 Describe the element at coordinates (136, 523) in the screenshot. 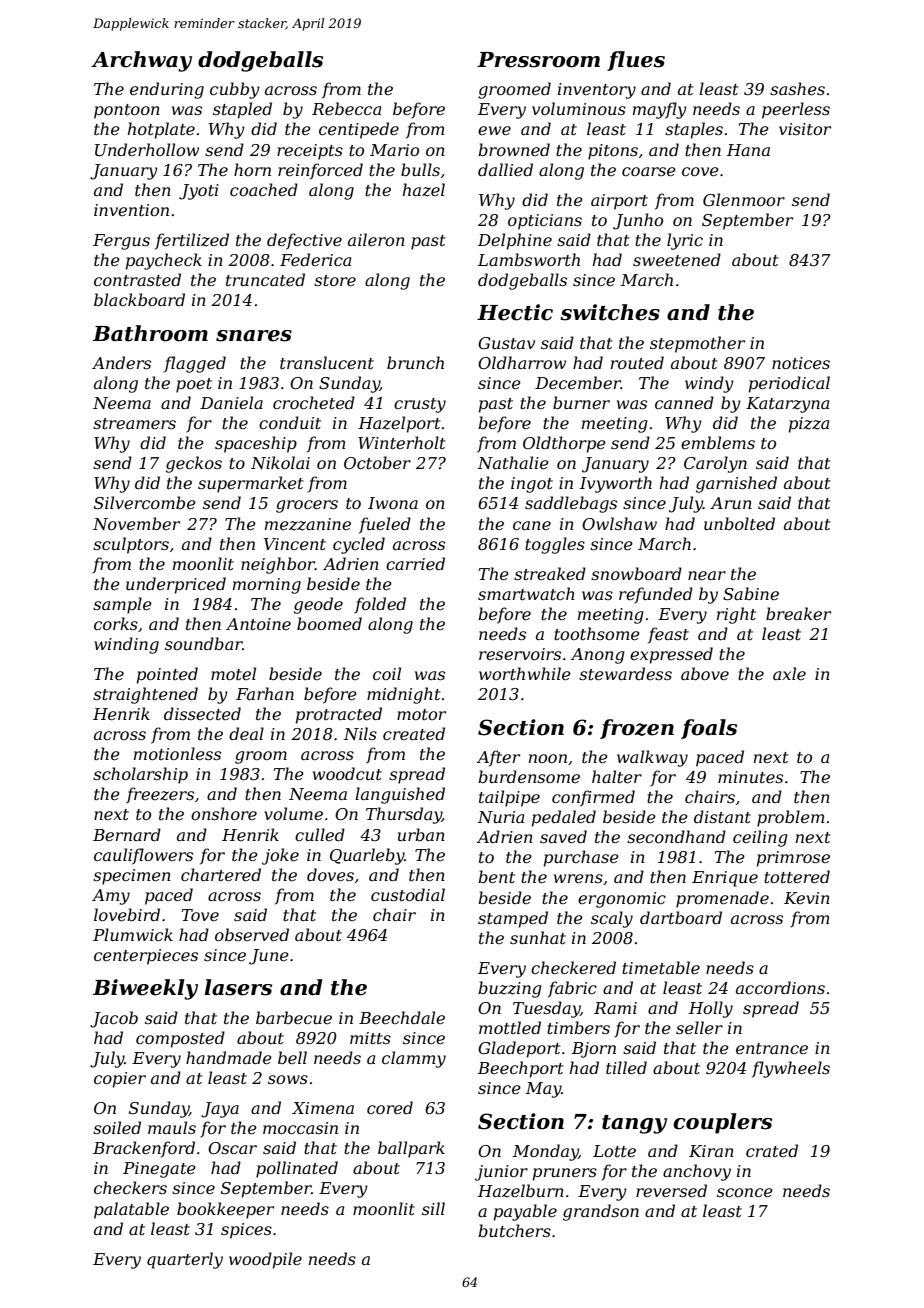

I see `November` at that location.
